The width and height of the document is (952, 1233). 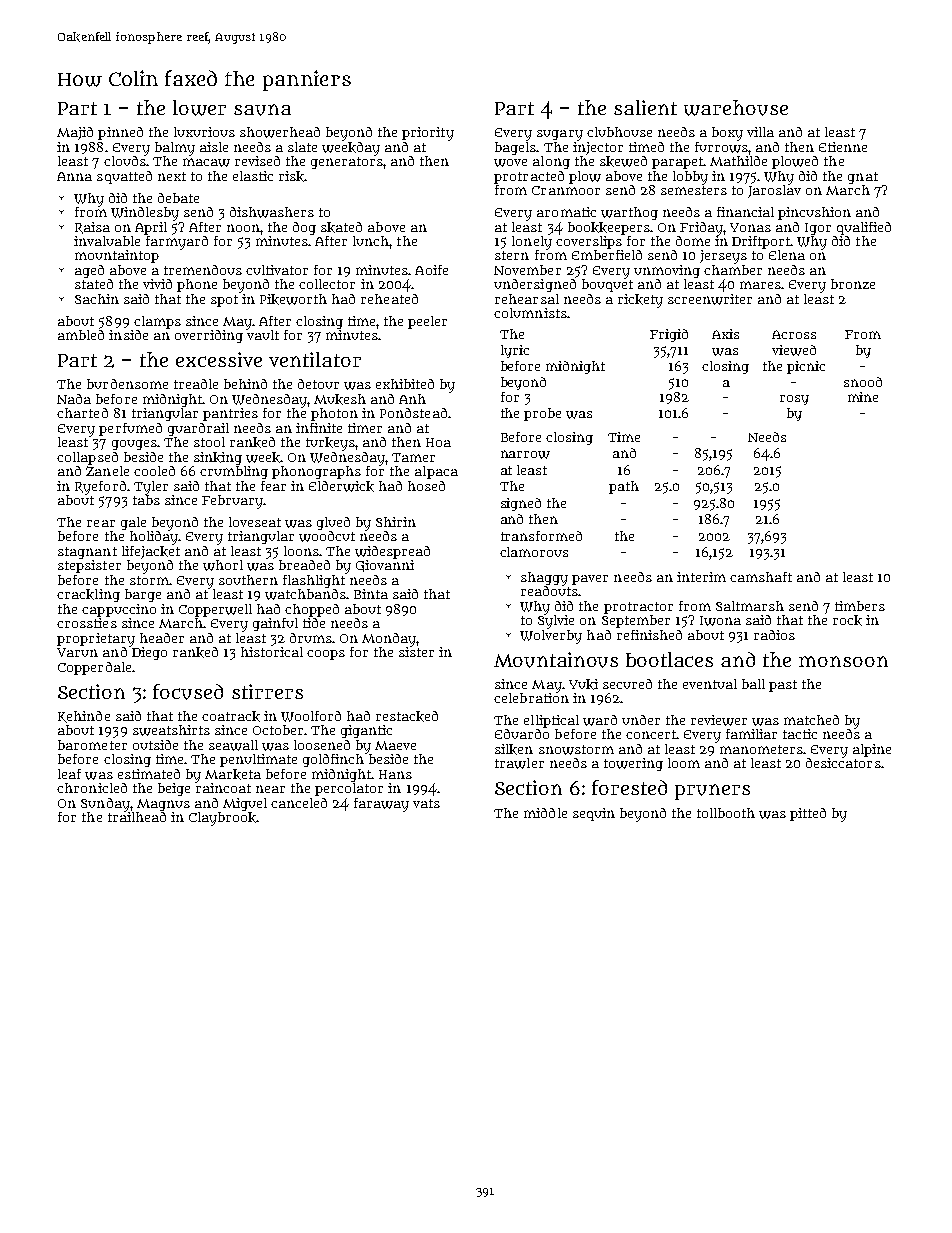 What do you see at coordinates (843, 147) in the document?
I see `Etienne` at bounding box center [843, 147].
